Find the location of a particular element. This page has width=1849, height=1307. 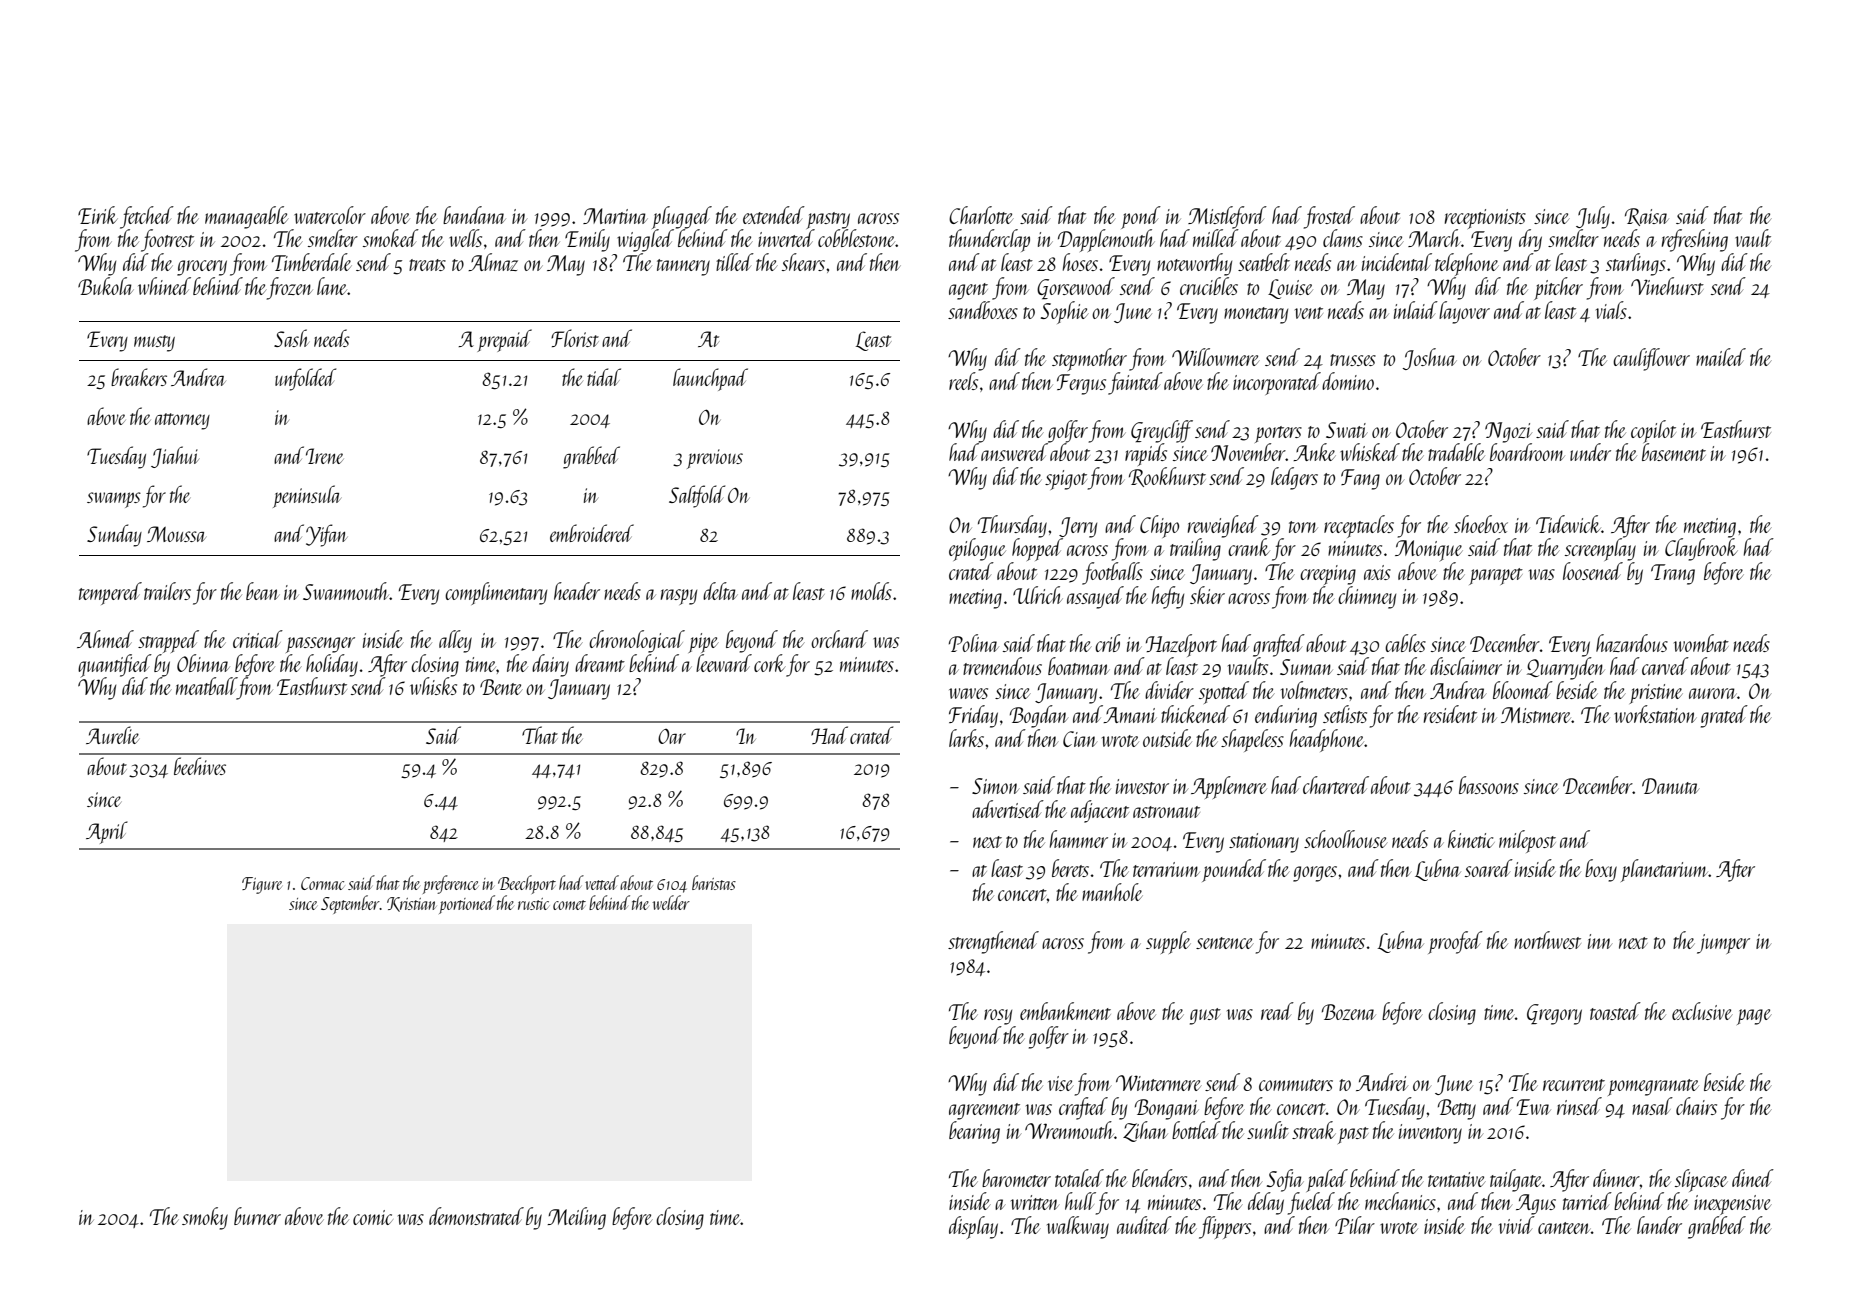

manageable is located at coordinates (247, 217).
